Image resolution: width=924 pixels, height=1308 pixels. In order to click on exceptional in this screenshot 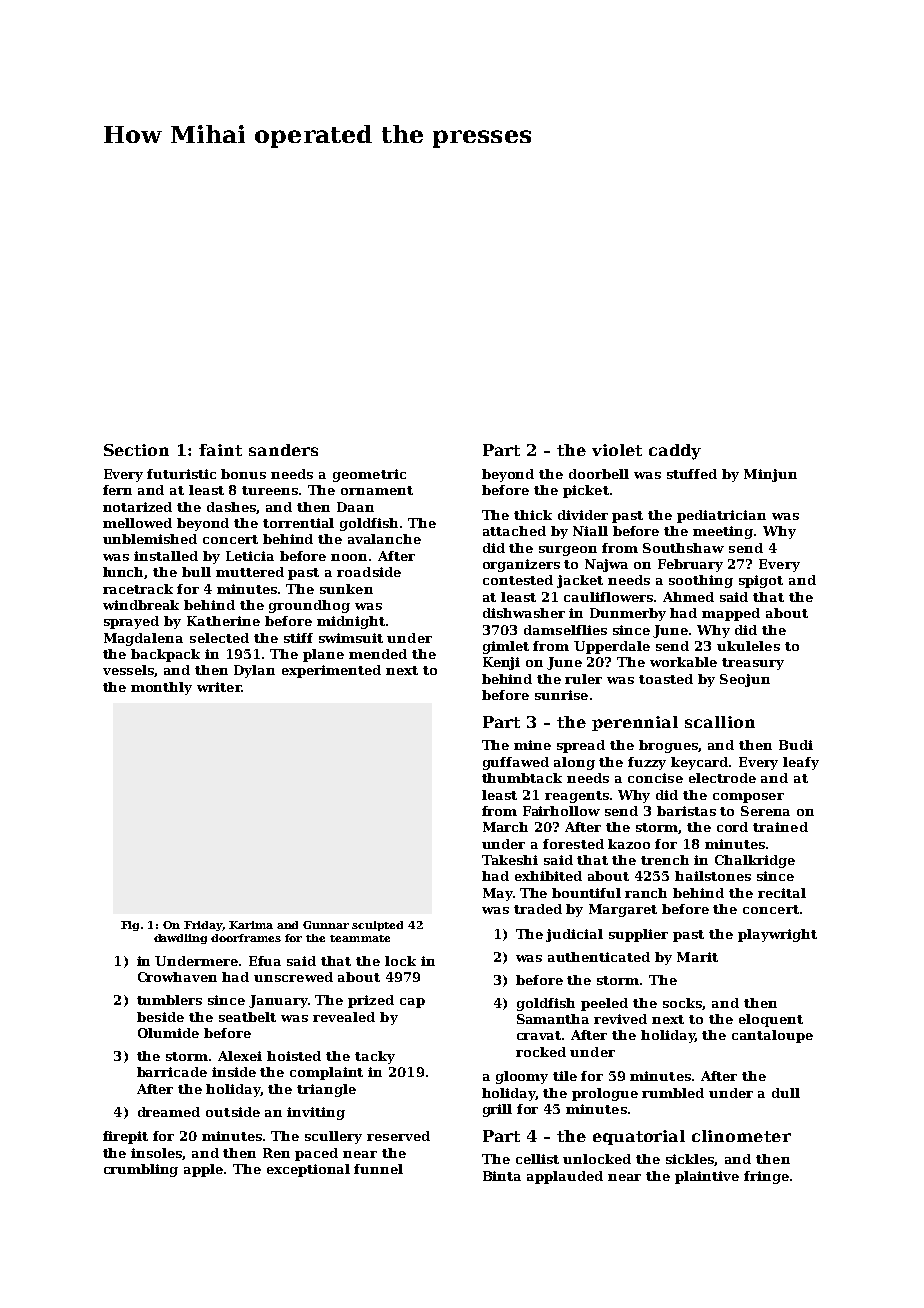, I will do `click(308, 1170)`.
